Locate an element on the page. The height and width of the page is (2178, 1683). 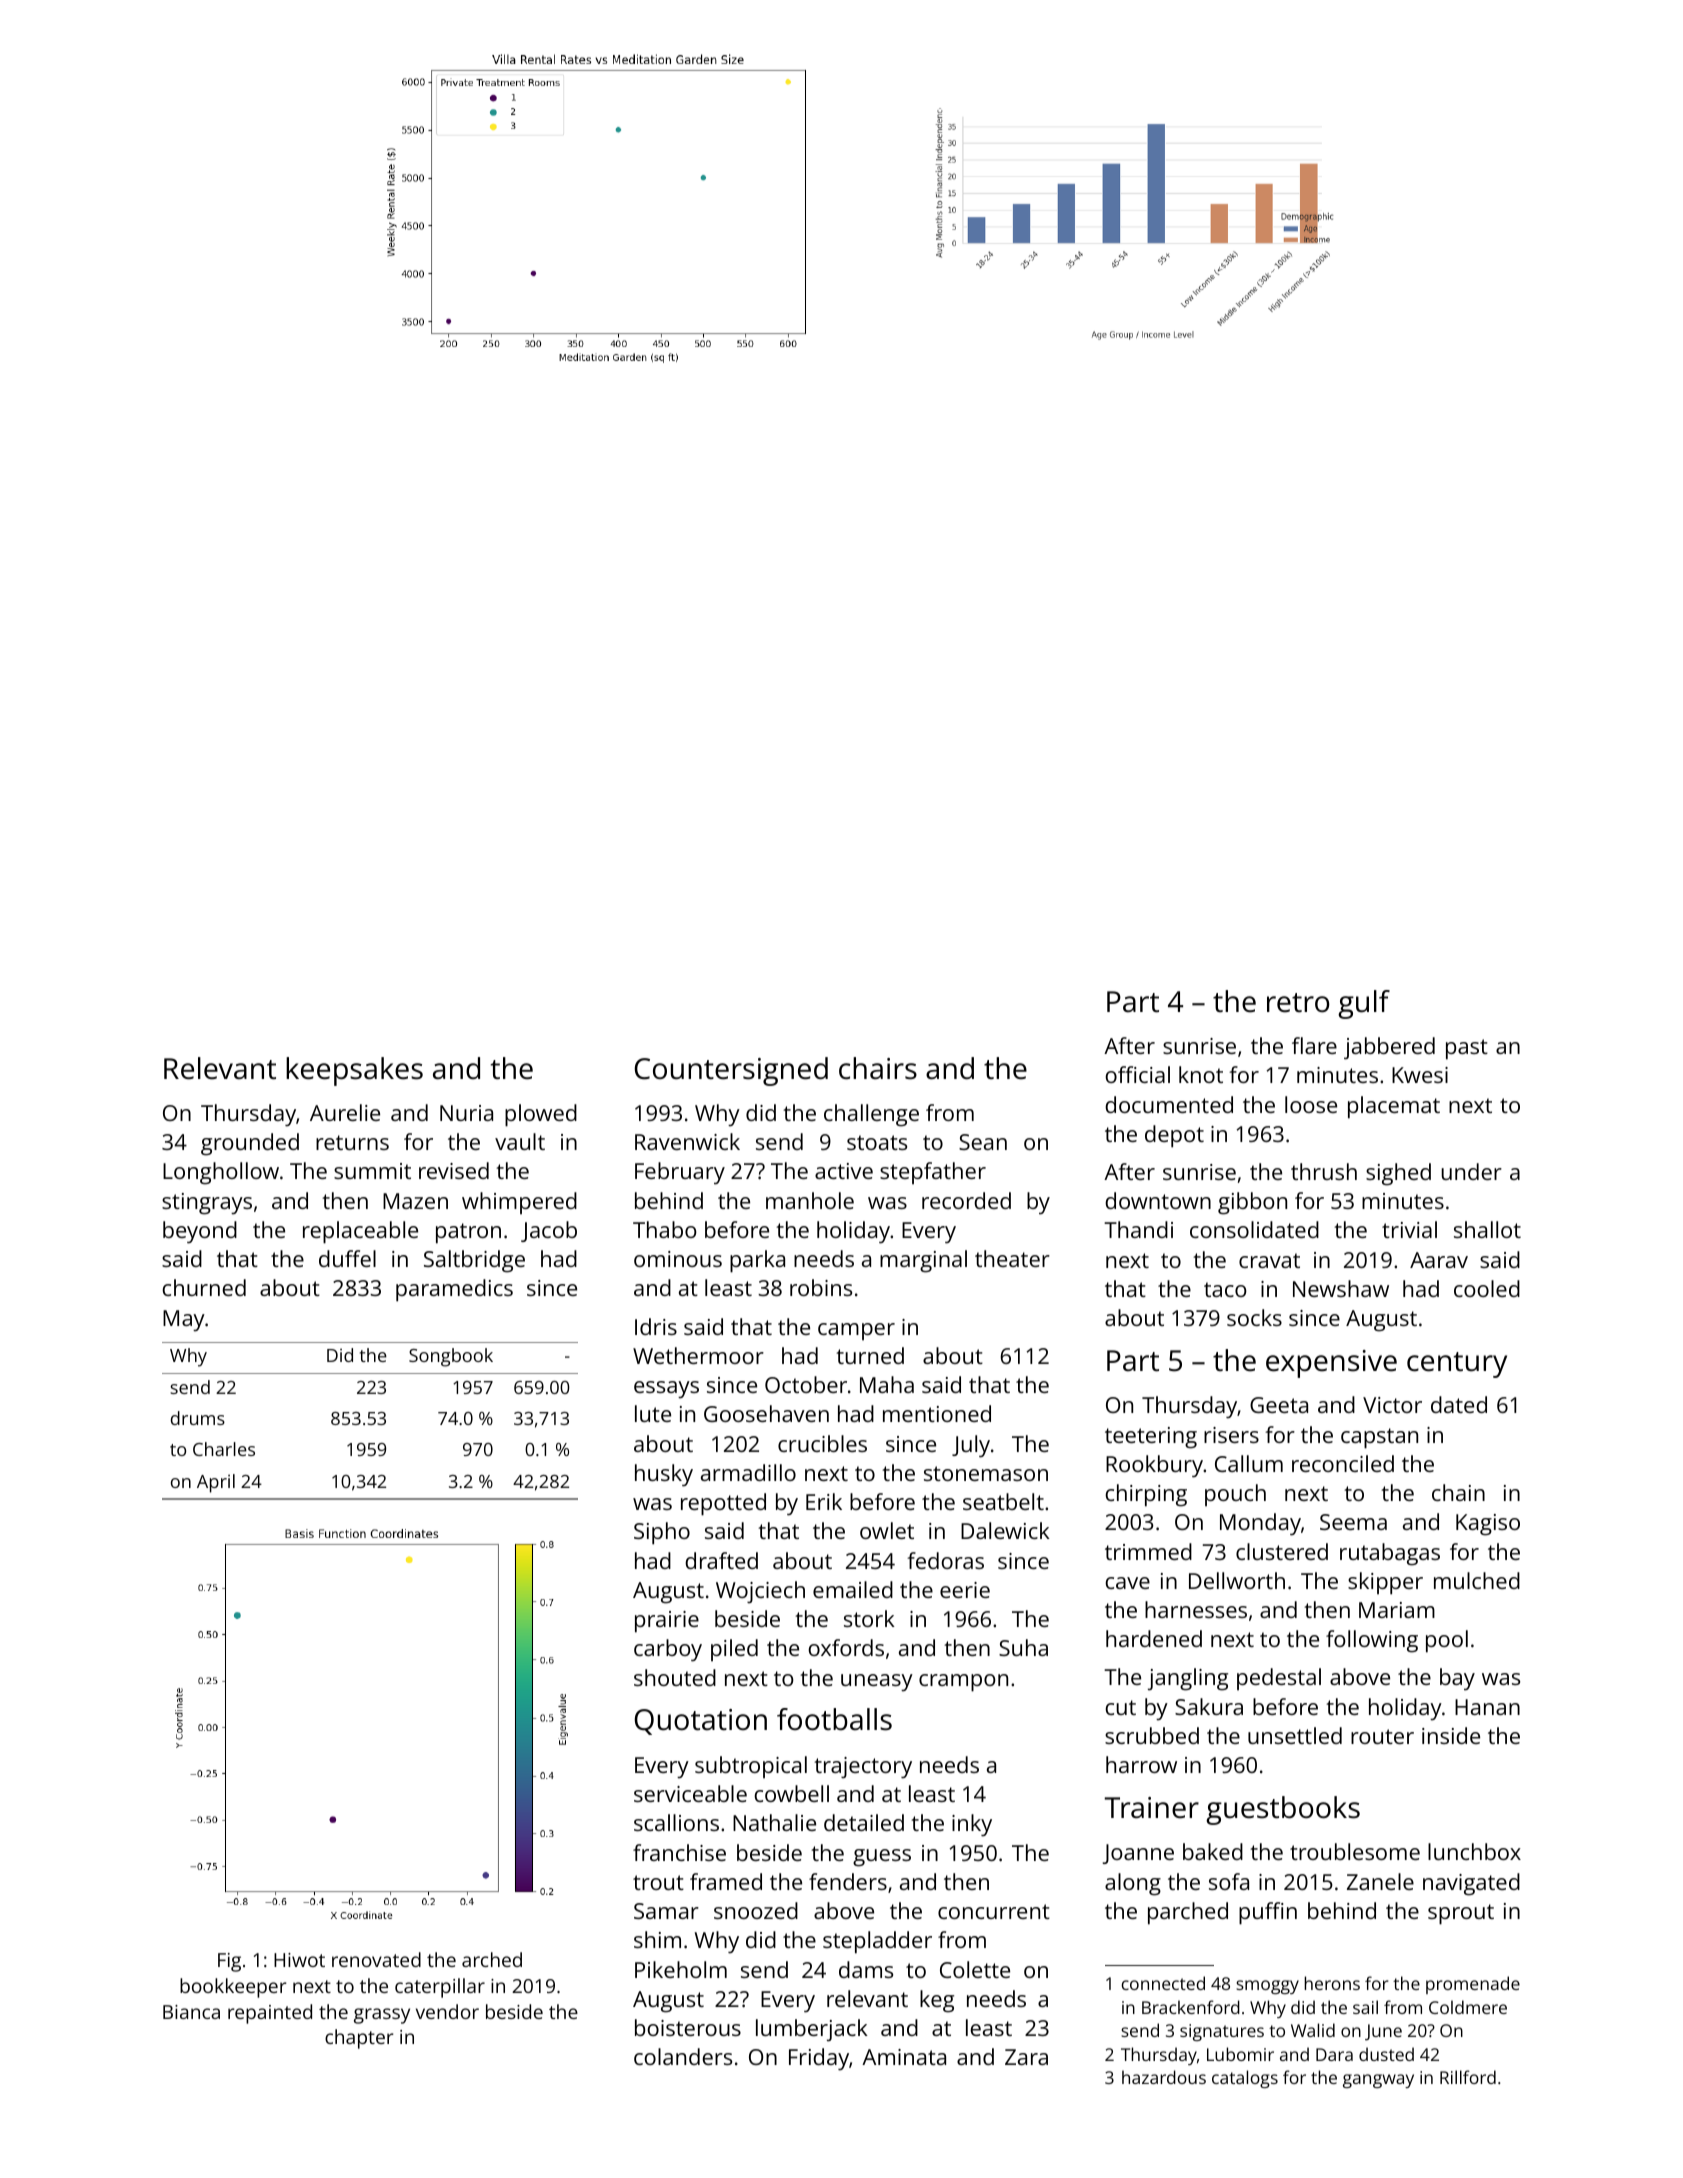
Seema is located at coordinates (1353, 1522).
